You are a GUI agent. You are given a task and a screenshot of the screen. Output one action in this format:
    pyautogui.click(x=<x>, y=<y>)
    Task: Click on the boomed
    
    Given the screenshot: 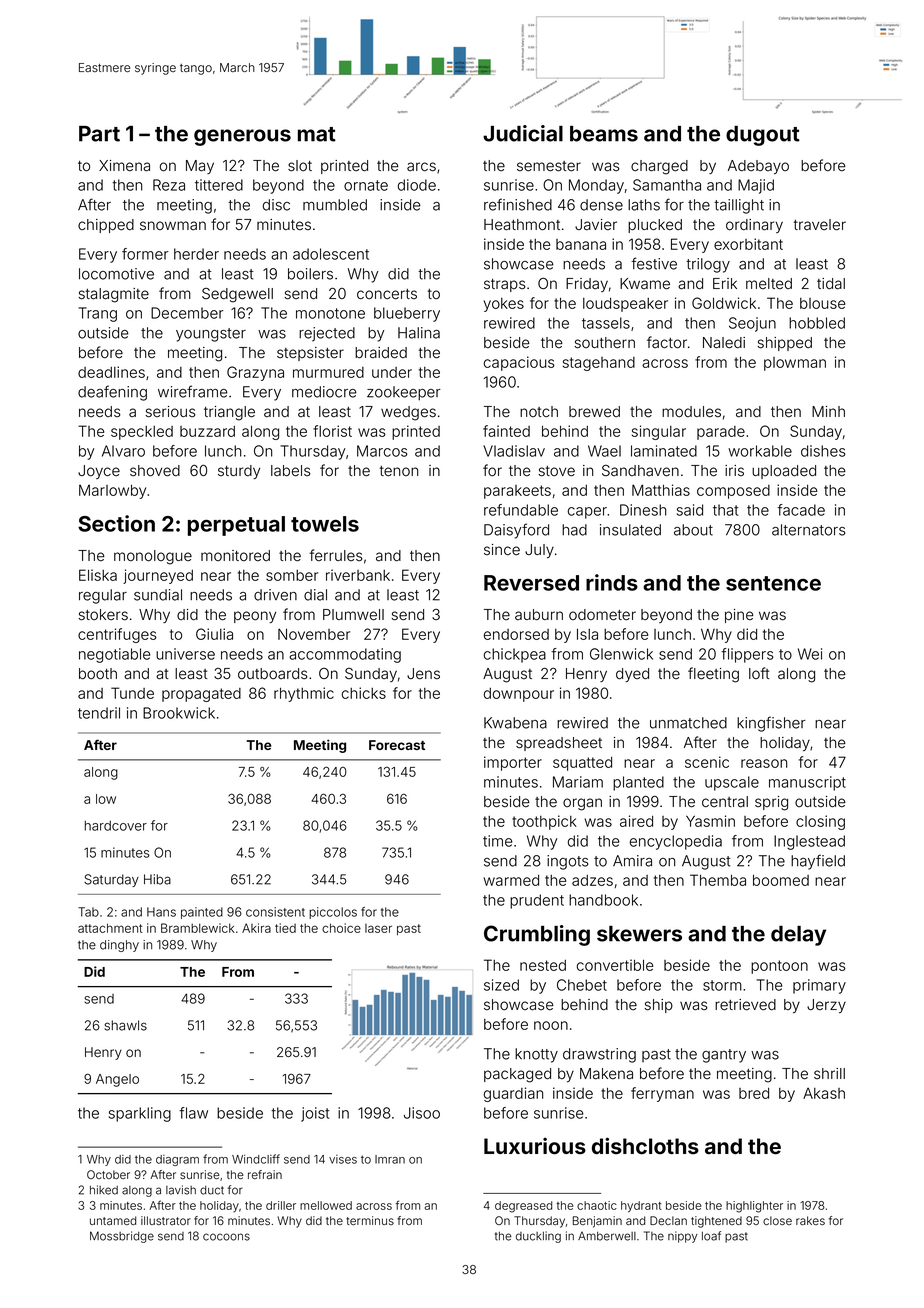 What is the action you would take?
    pyautogui.click(x=781, y=880)
